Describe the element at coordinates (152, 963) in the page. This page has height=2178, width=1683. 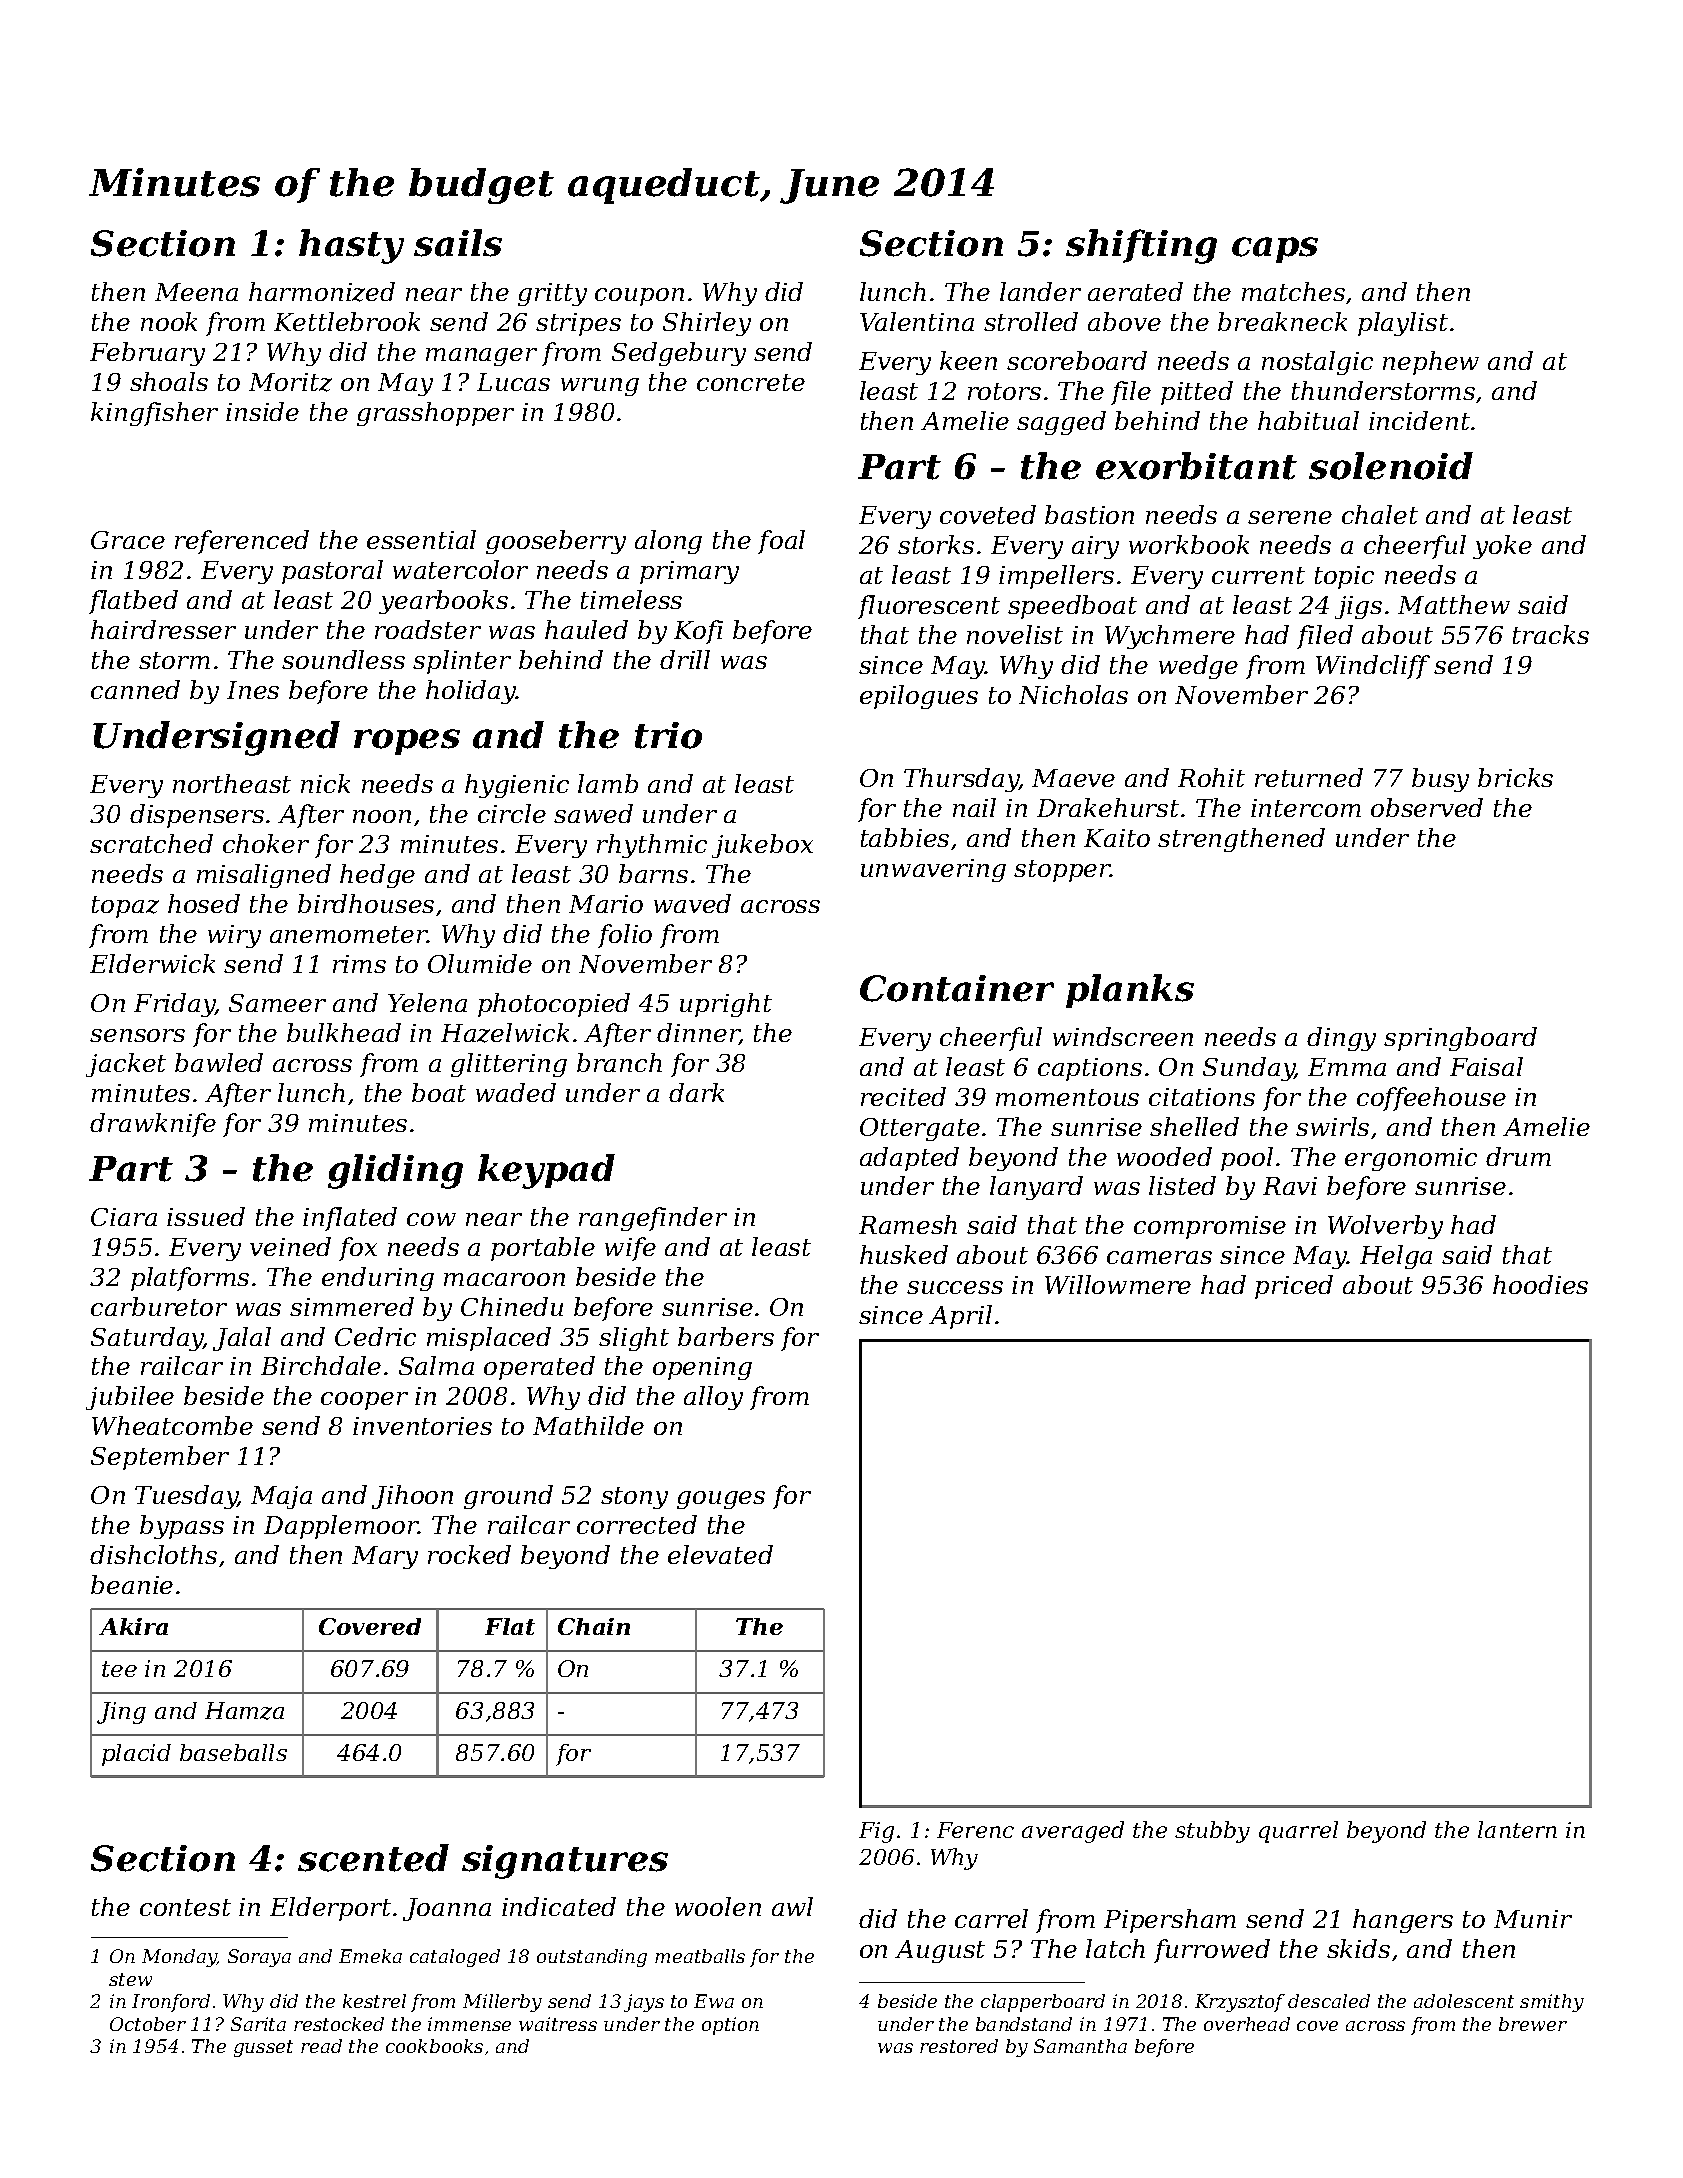
I see `Elderwick` at that location.
